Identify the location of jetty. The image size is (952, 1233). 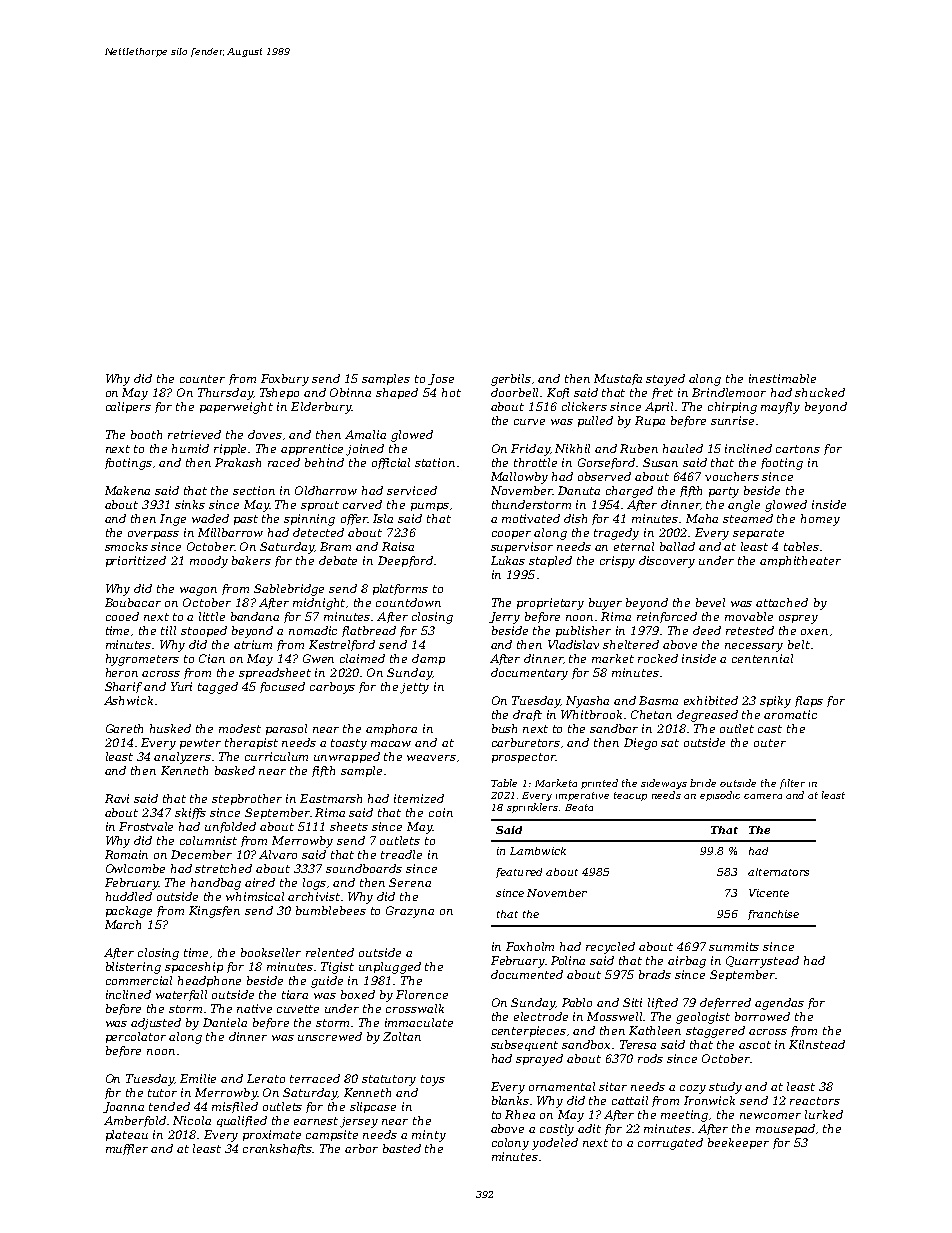
(414, 688).
